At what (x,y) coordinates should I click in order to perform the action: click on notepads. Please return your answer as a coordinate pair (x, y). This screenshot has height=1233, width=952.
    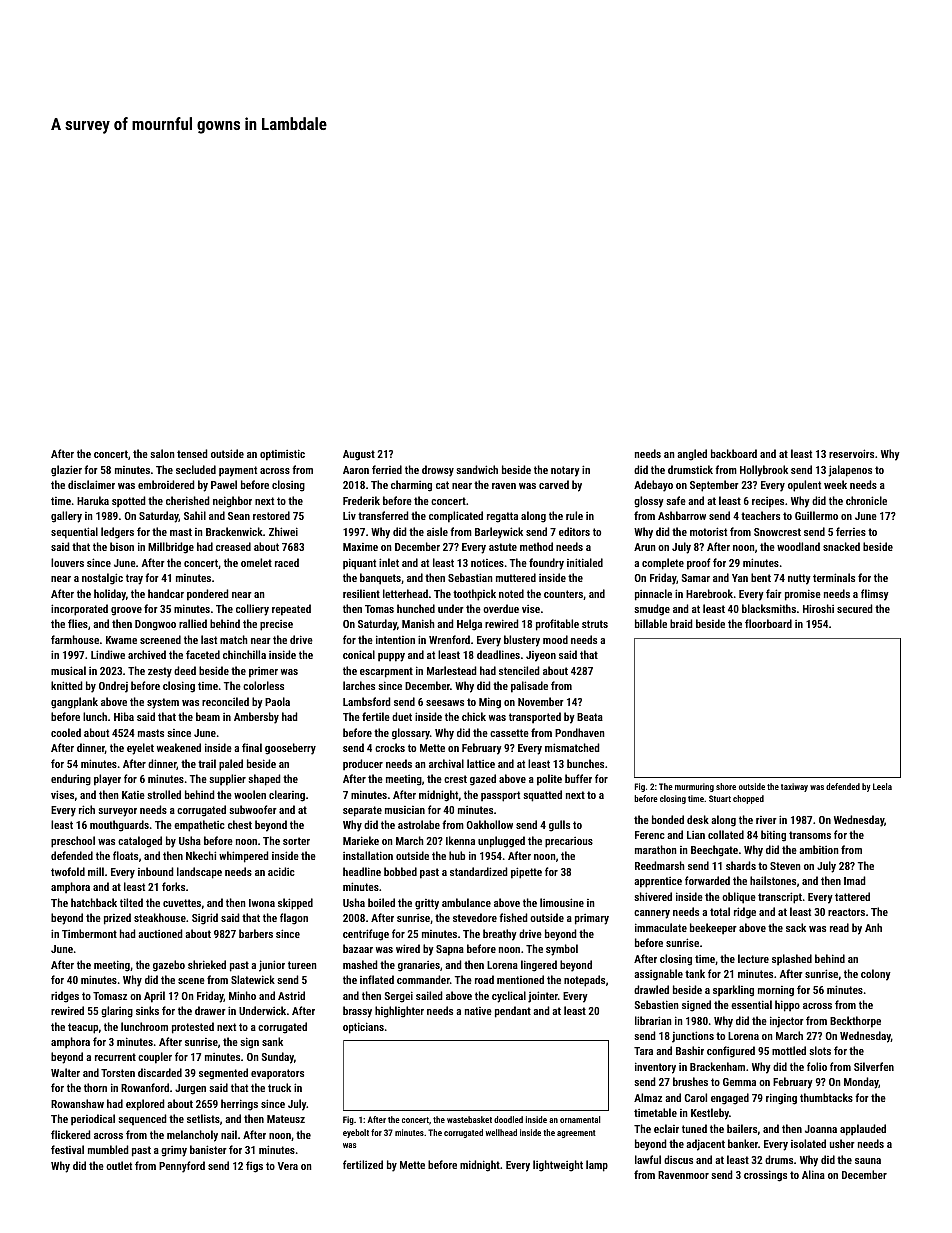
    Looking at the image, I should click on (584, 981).
